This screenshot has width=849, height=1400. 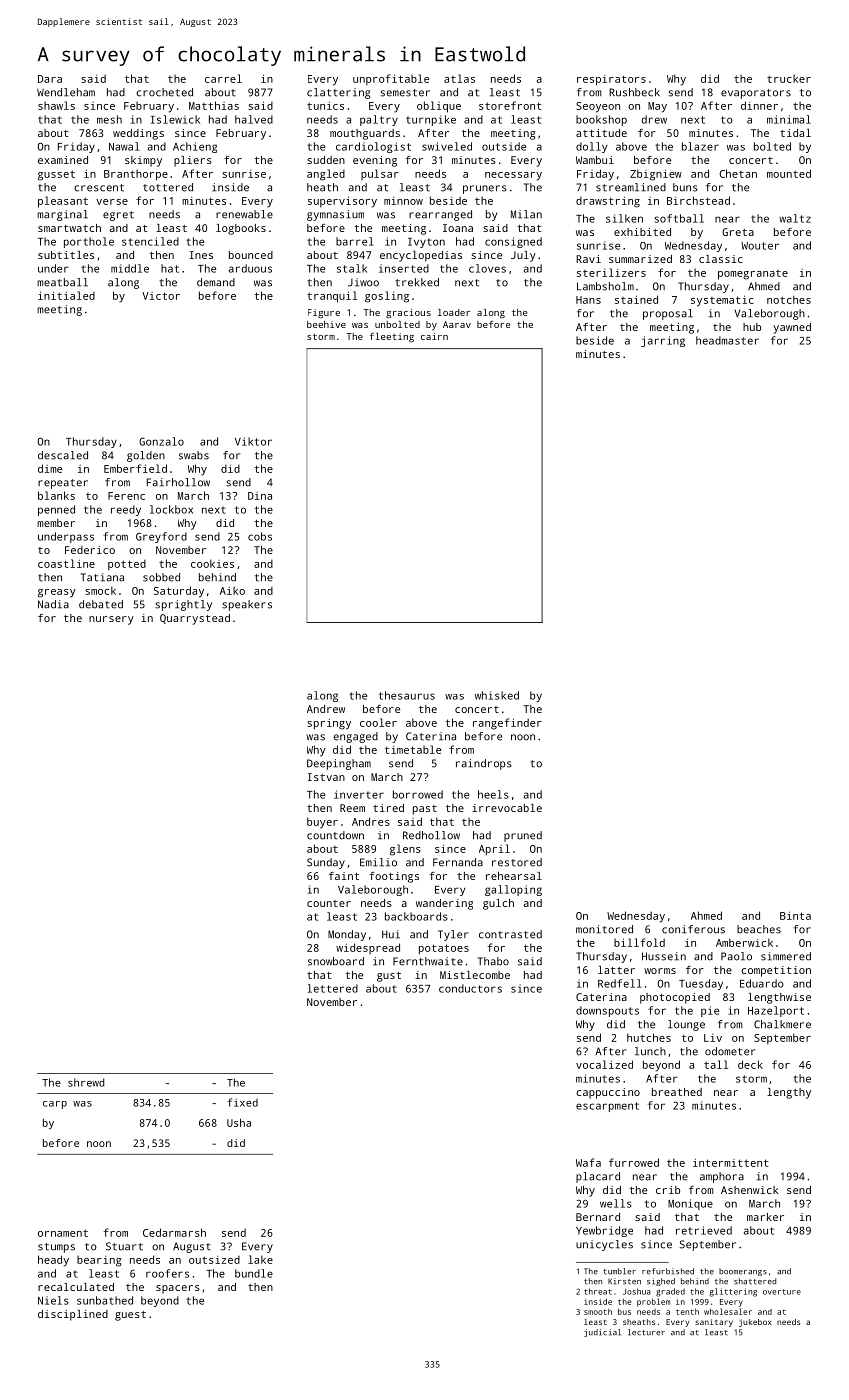 What do you see at coordinates (602, 1333) in the screenshot?
I see `judicial` at bounding box center [602, 1333].
